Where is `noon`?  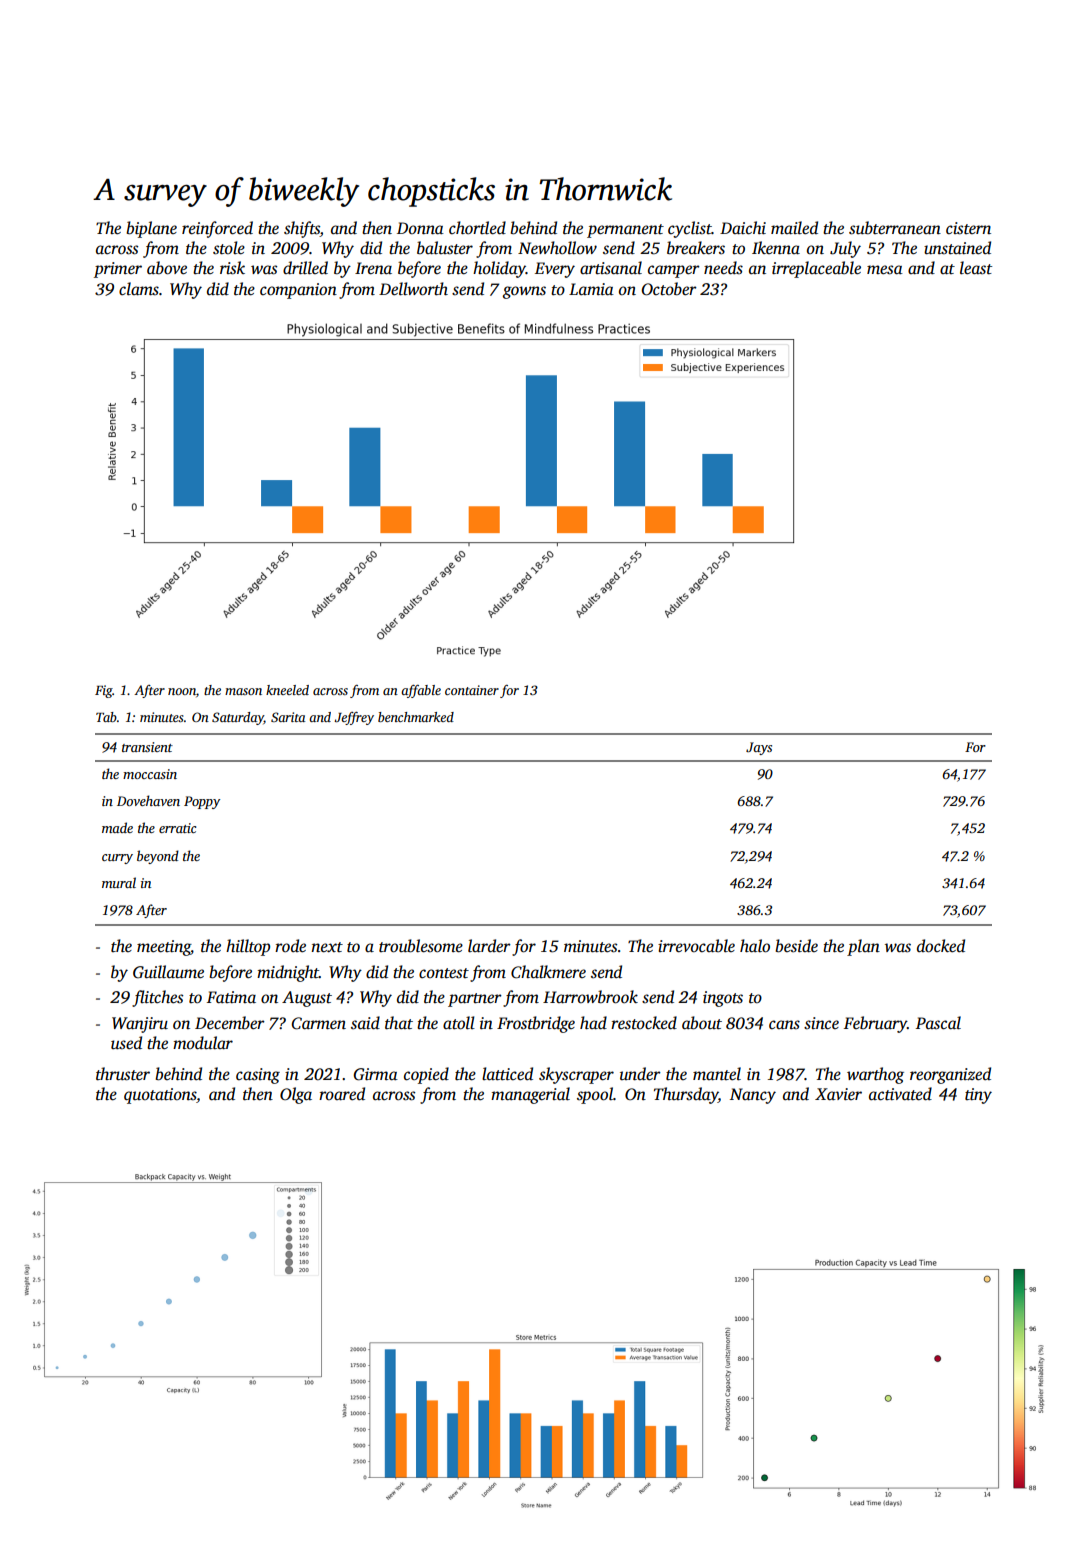 noon is located at coordinates (182, 691).
